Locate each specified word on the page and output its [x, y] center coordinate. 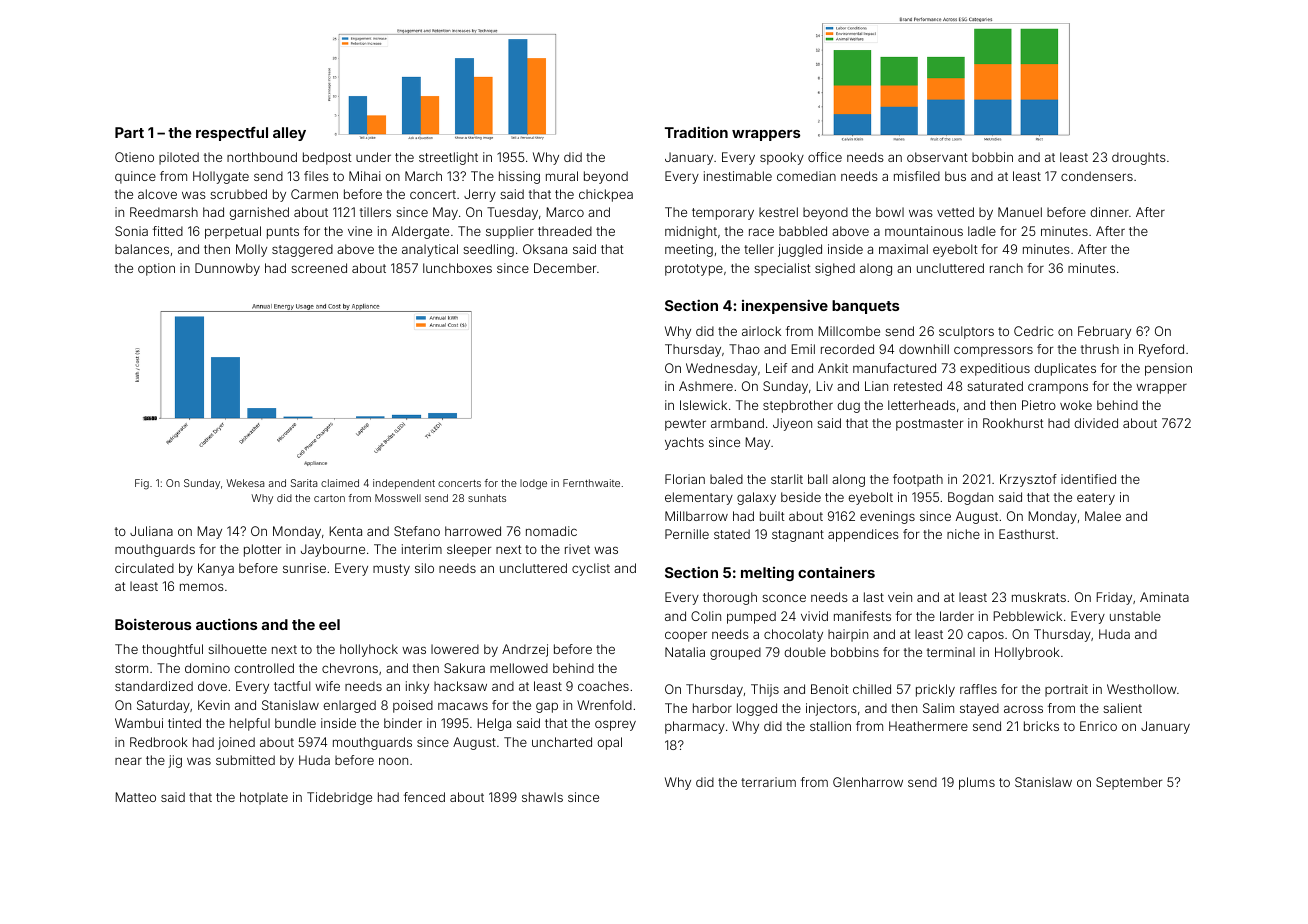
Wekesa [245, 483]
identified [1088, 479]
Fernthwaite [591, 483]
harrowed [473, 531]
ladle [982, 231]
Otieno [134, 157]
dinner [1109, 212]
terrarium [768, 782]
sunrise [304, 568]
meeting [689, 250]
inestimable [738, 176]
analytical [430, 250]
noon [393, 761]
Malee [1103, 516]
